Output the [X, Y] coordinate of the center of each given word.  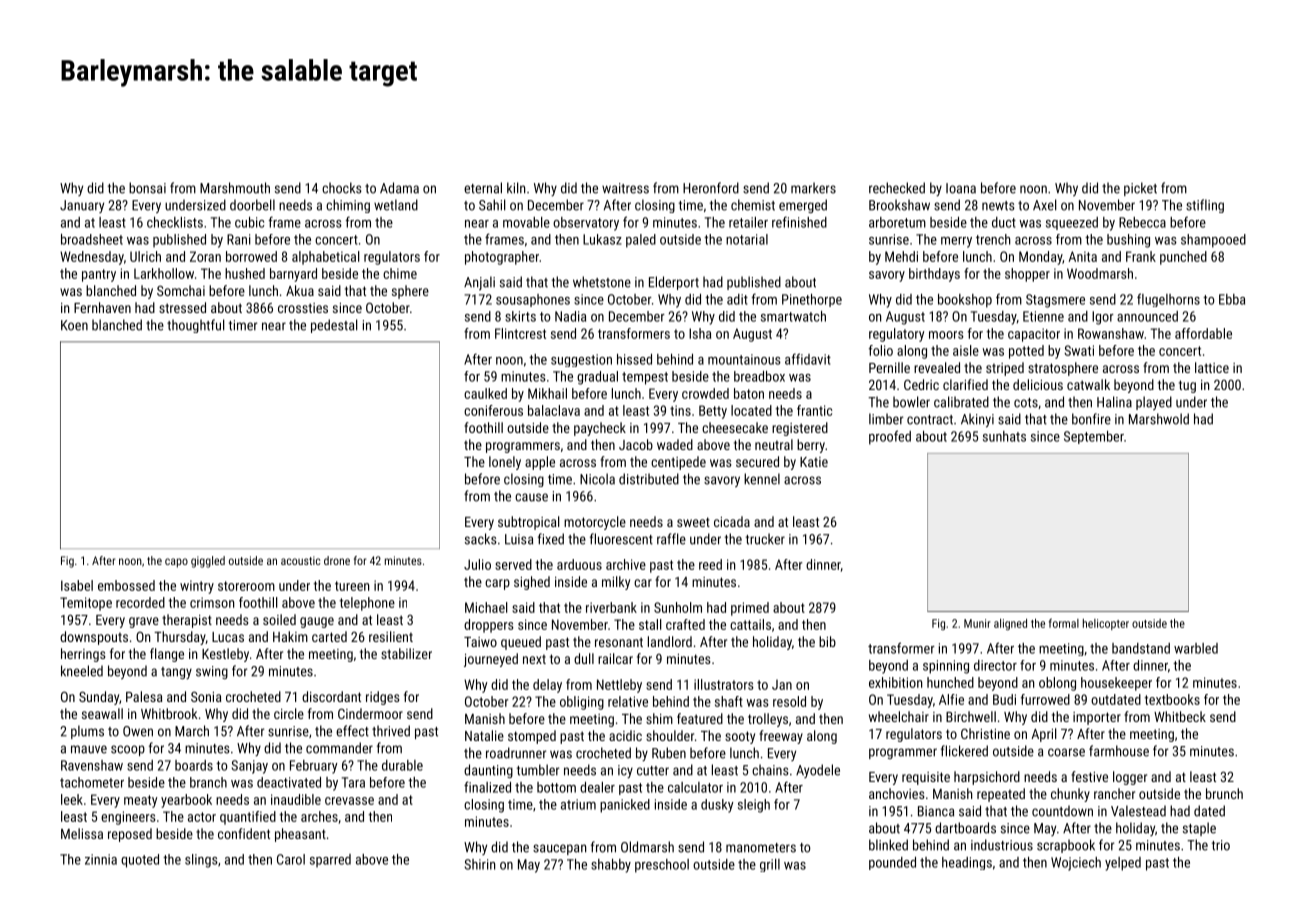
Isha [700, 333]
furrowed [1045, 699]
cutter [653, 771]
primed [750, 609]
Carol [291, 859]
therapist [187, 621]
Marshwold [1159, 419]
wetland [396, 205]
